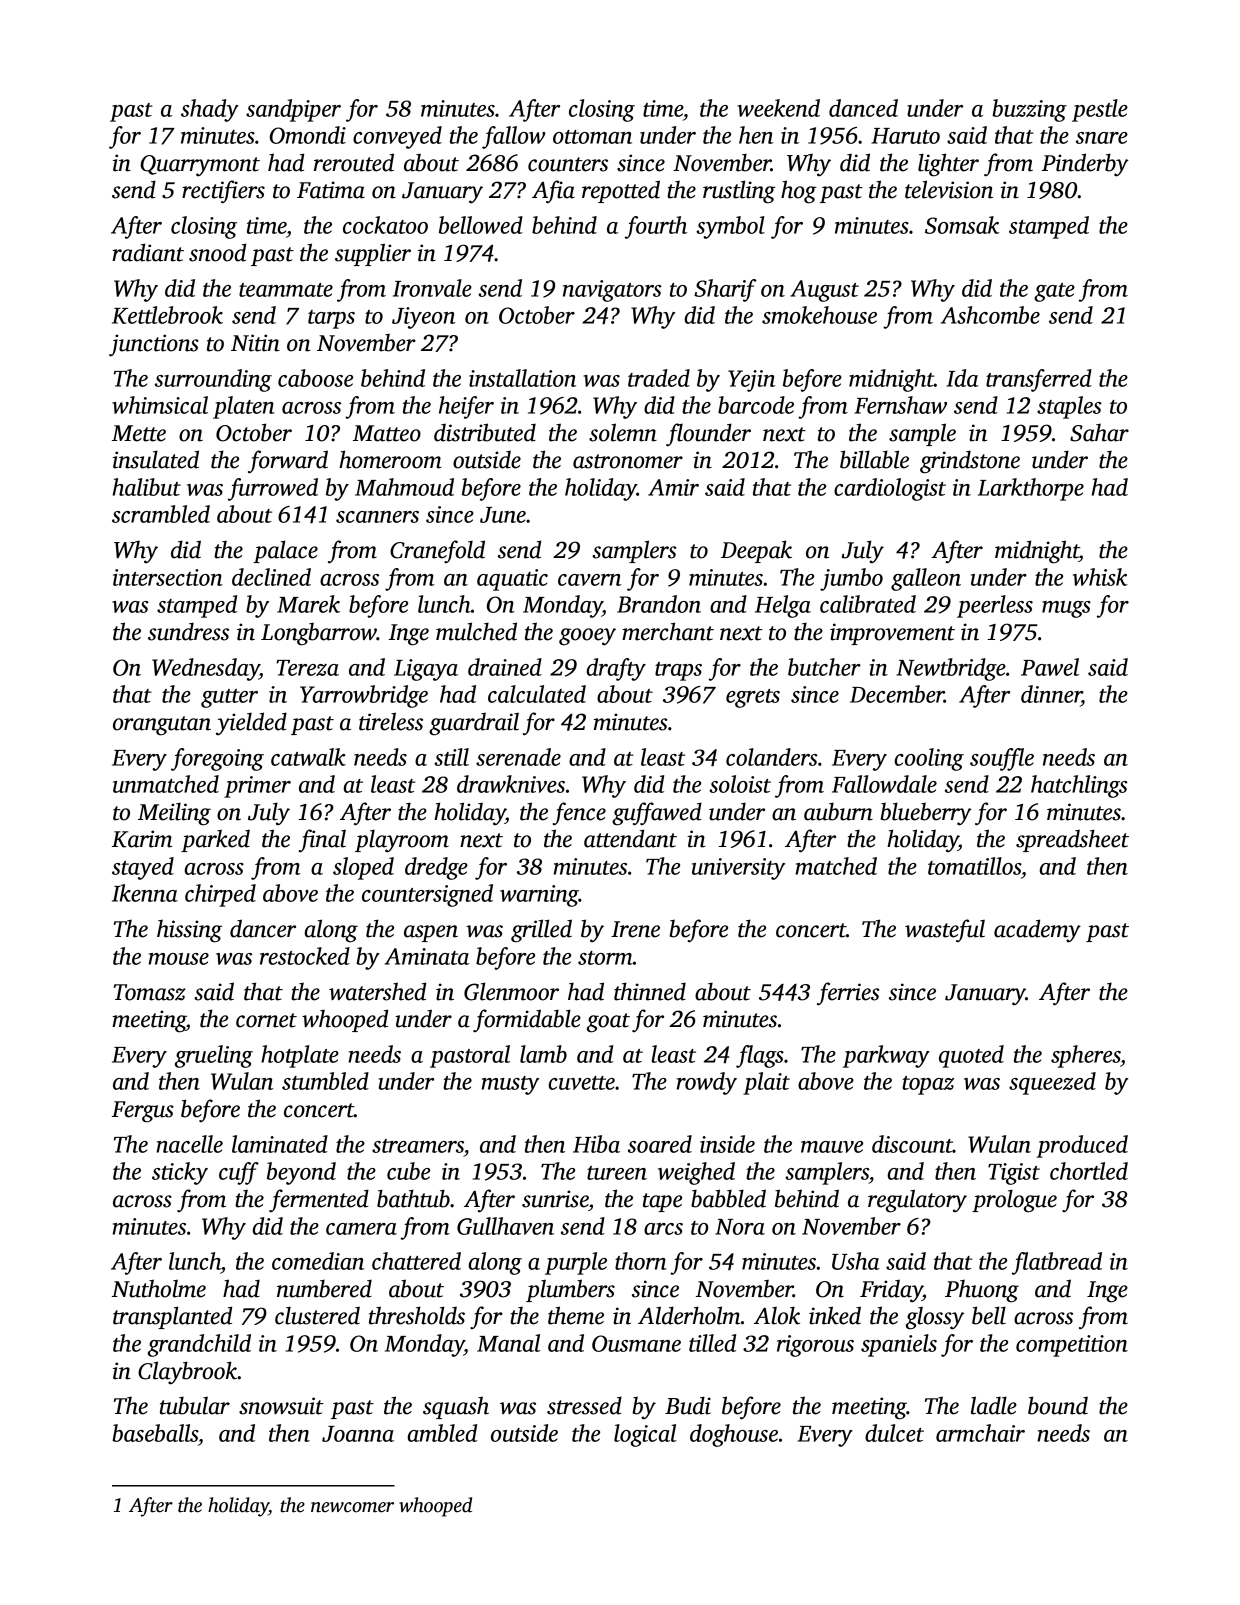 The image size is (1240, 1605). I want to click on Yarrowbridge, so click(364, 696).
